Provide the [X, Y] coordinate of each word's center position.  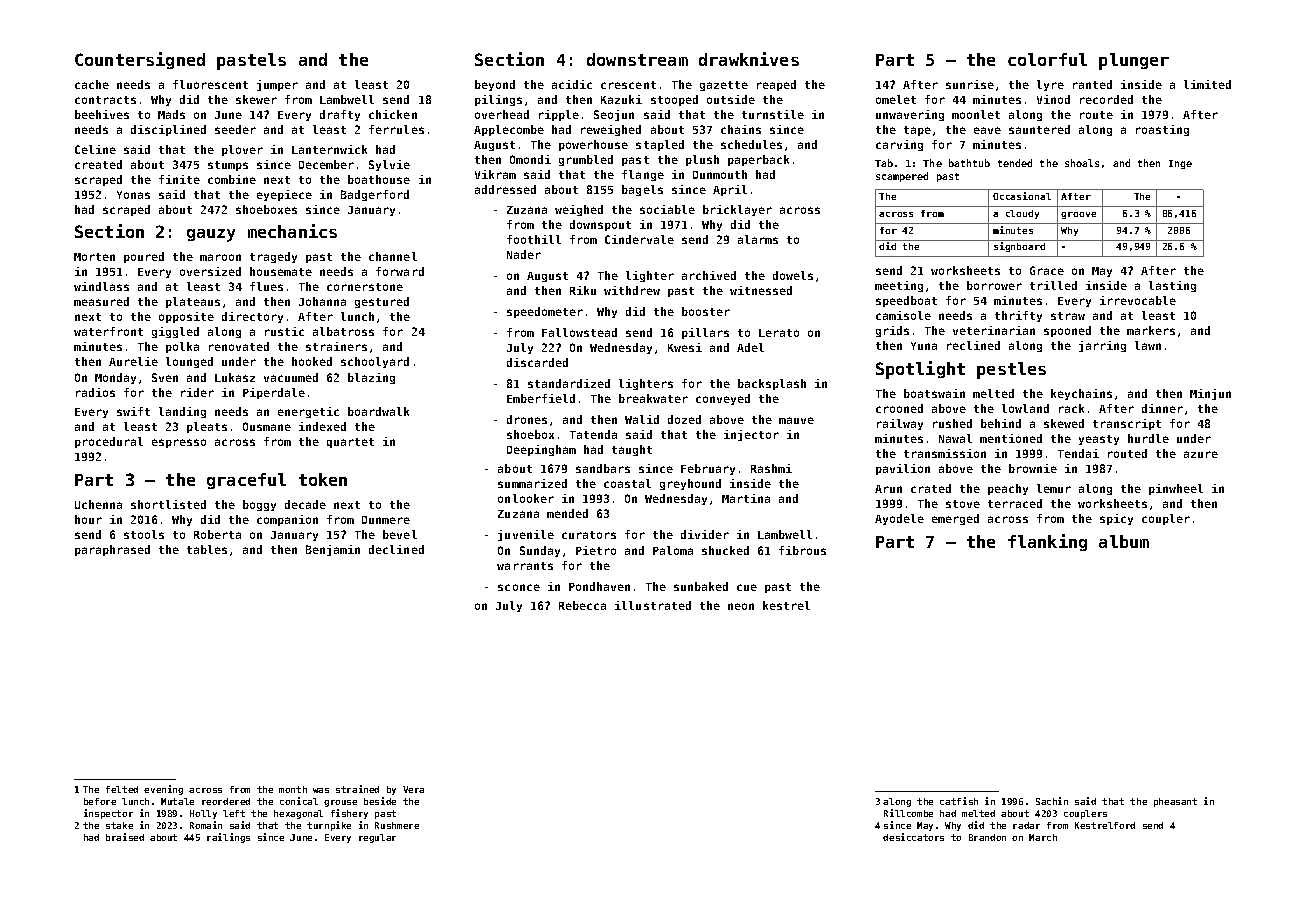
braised [125, 837]
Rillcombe [908, 813]
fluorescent [210, 84]
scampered [902, 177]
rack [1071, 408]
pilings [498, 100]
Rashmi [771, 468]
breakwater [653, 398]
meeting [899, 286]
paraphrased [112, 550]
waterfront [108, 331]
